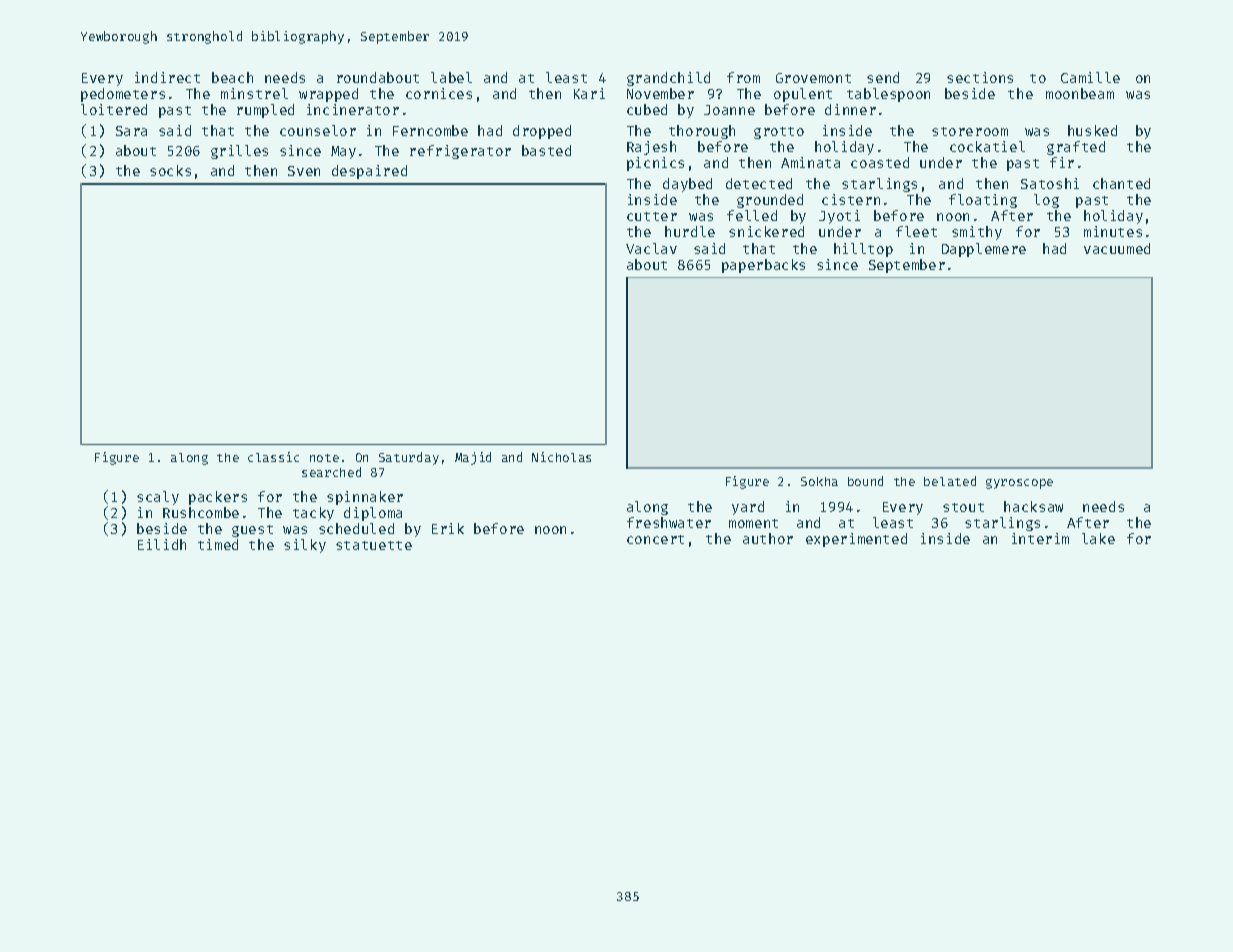  Describe the element at coordinates (1092, 130) in the document. I see `husked` at that location.
